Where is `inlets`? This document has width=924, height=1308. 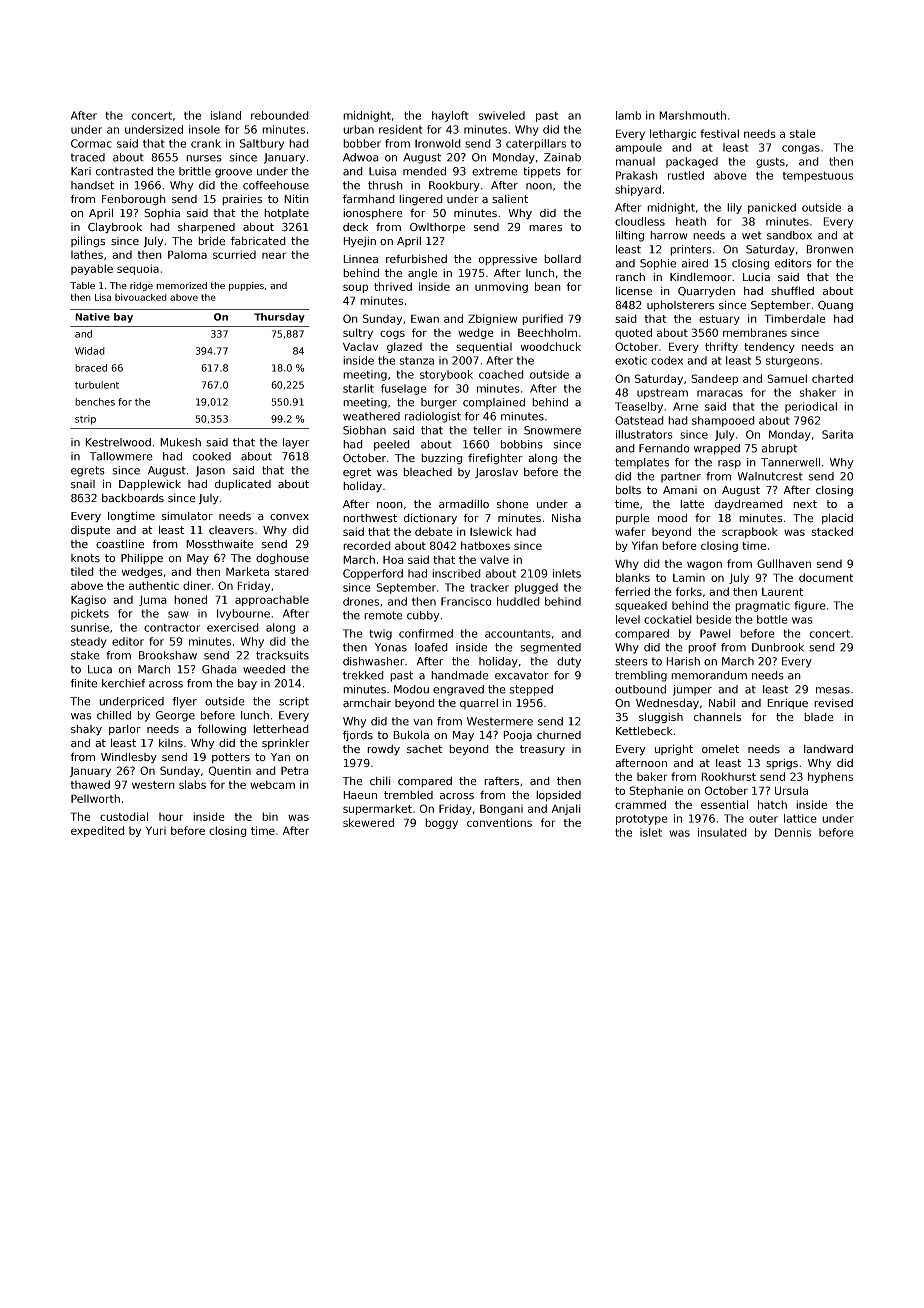
inlets is located at coordinates (567, 573).
